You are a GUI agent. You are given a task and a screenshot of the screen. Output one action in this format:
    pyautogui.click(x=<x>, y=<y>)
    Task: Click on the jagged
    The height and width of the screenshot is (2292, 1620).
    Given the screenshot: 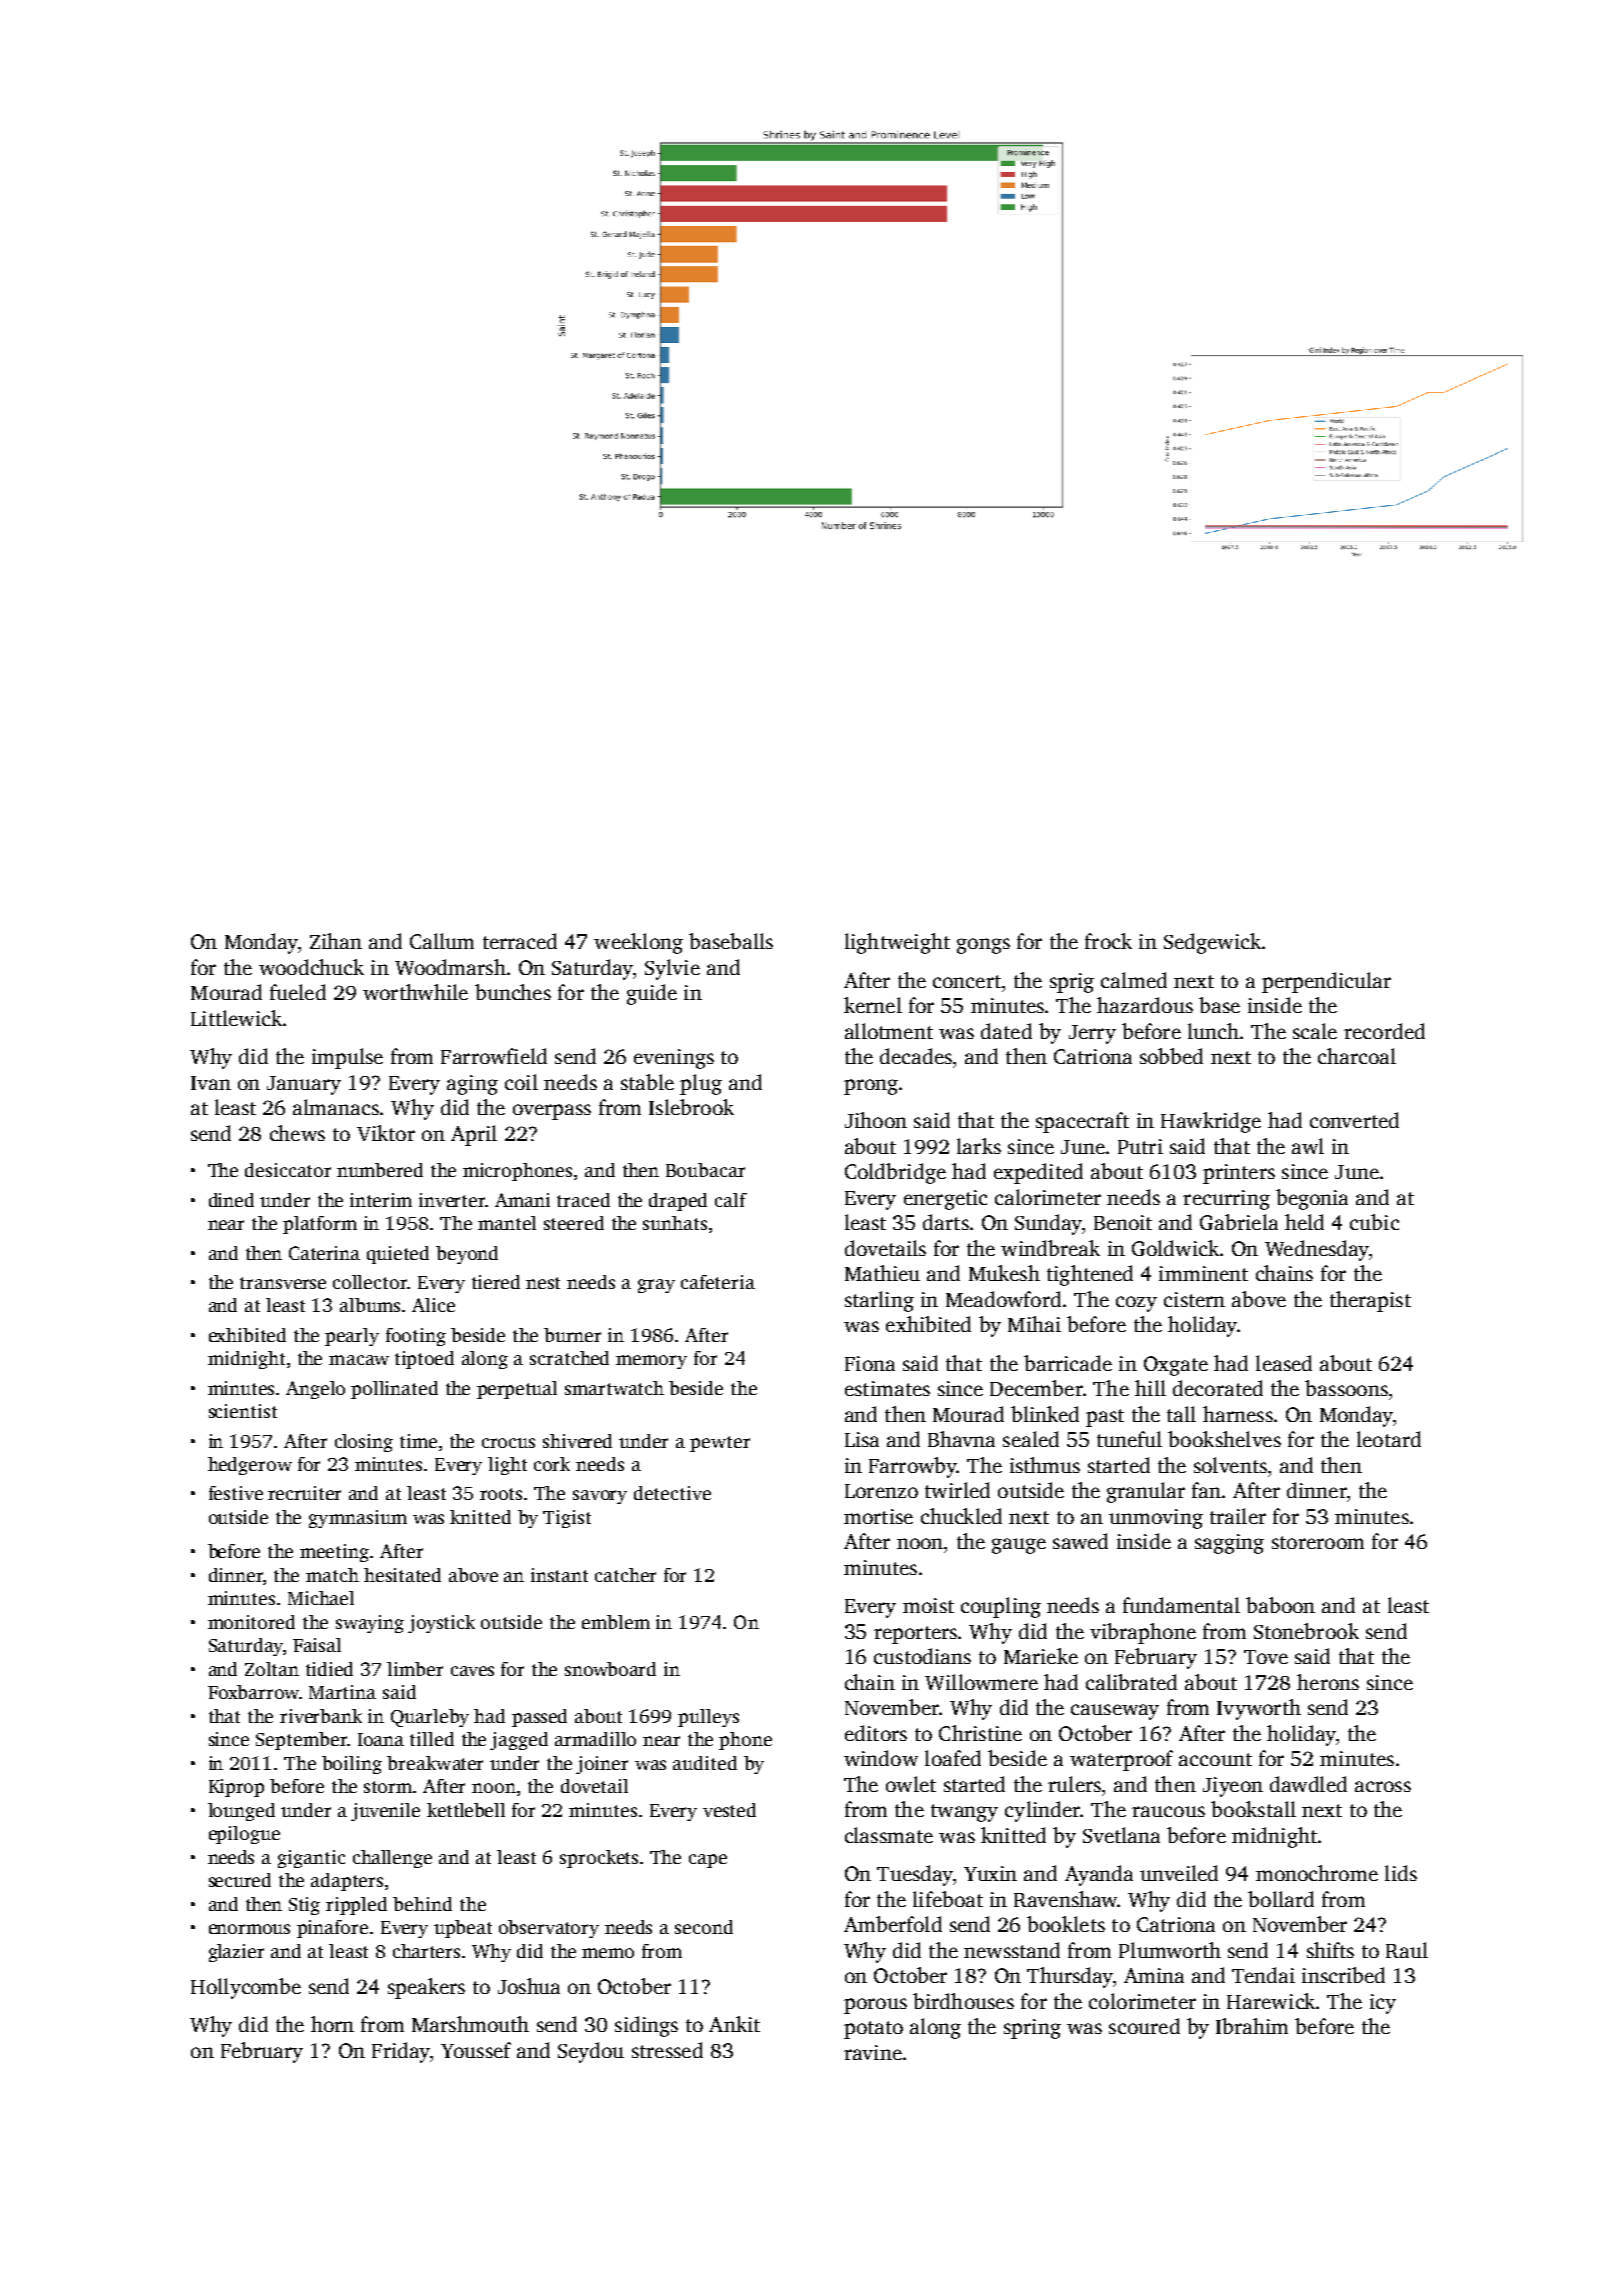 What is the action you would take?
    pyautogui.click(x=519, y=1741)
